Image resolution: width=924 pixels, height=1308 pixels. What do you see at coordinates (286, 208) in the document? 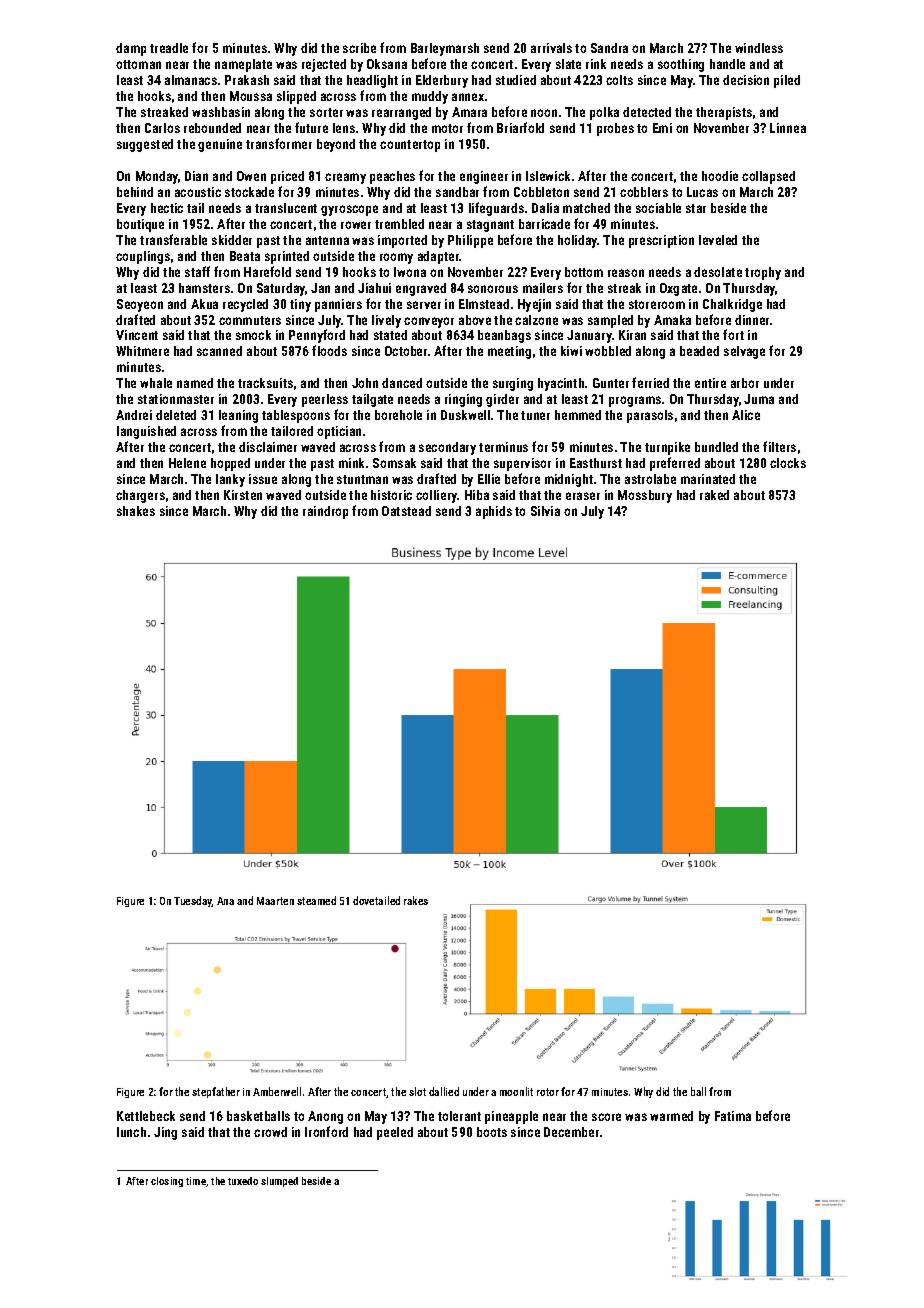
I see `translucent` at bounding box center [286, 208].
